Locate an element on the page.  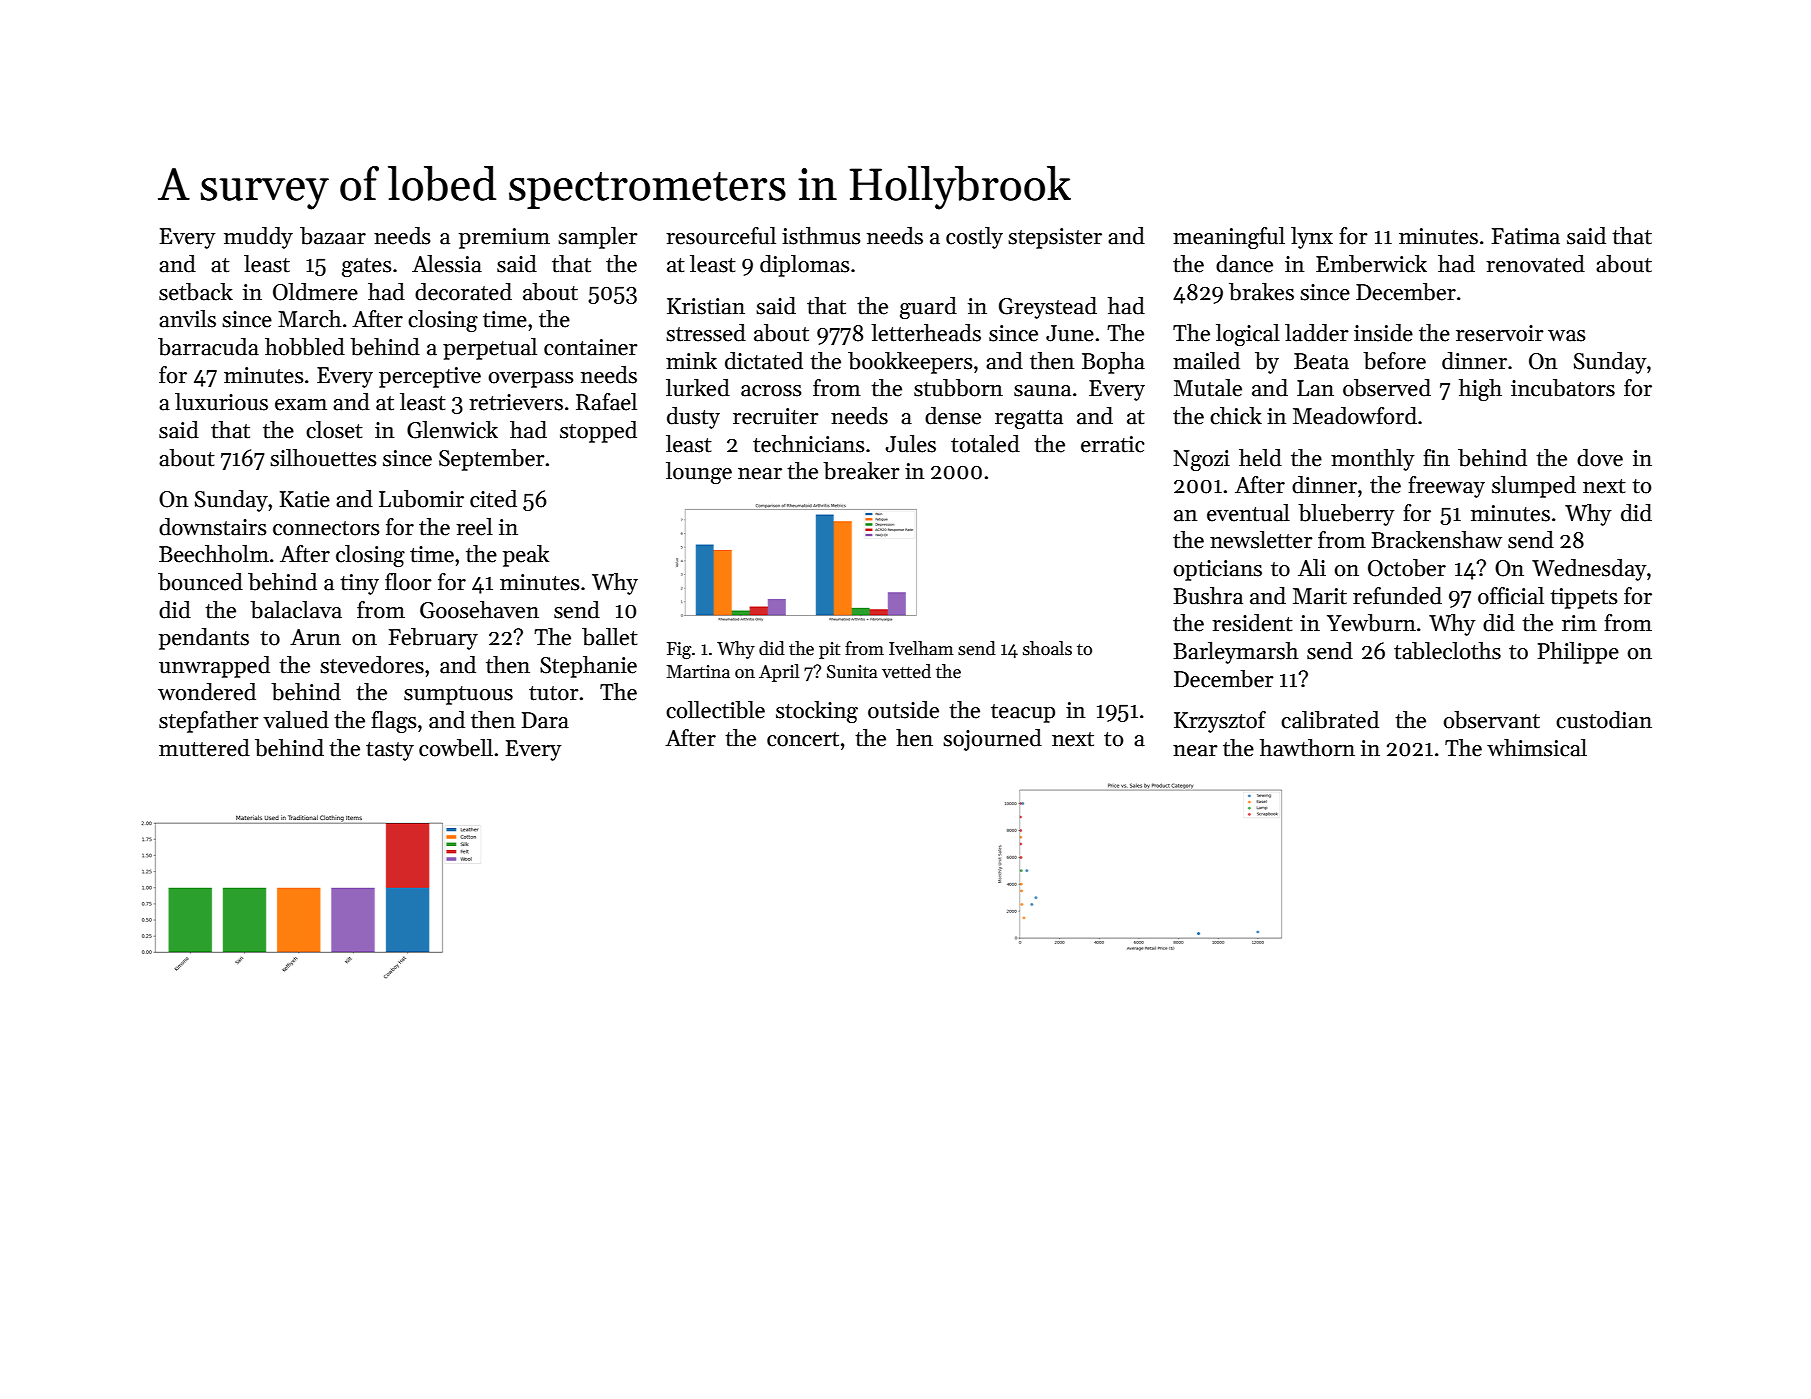
bounced is located at coordinates (200, 582).
